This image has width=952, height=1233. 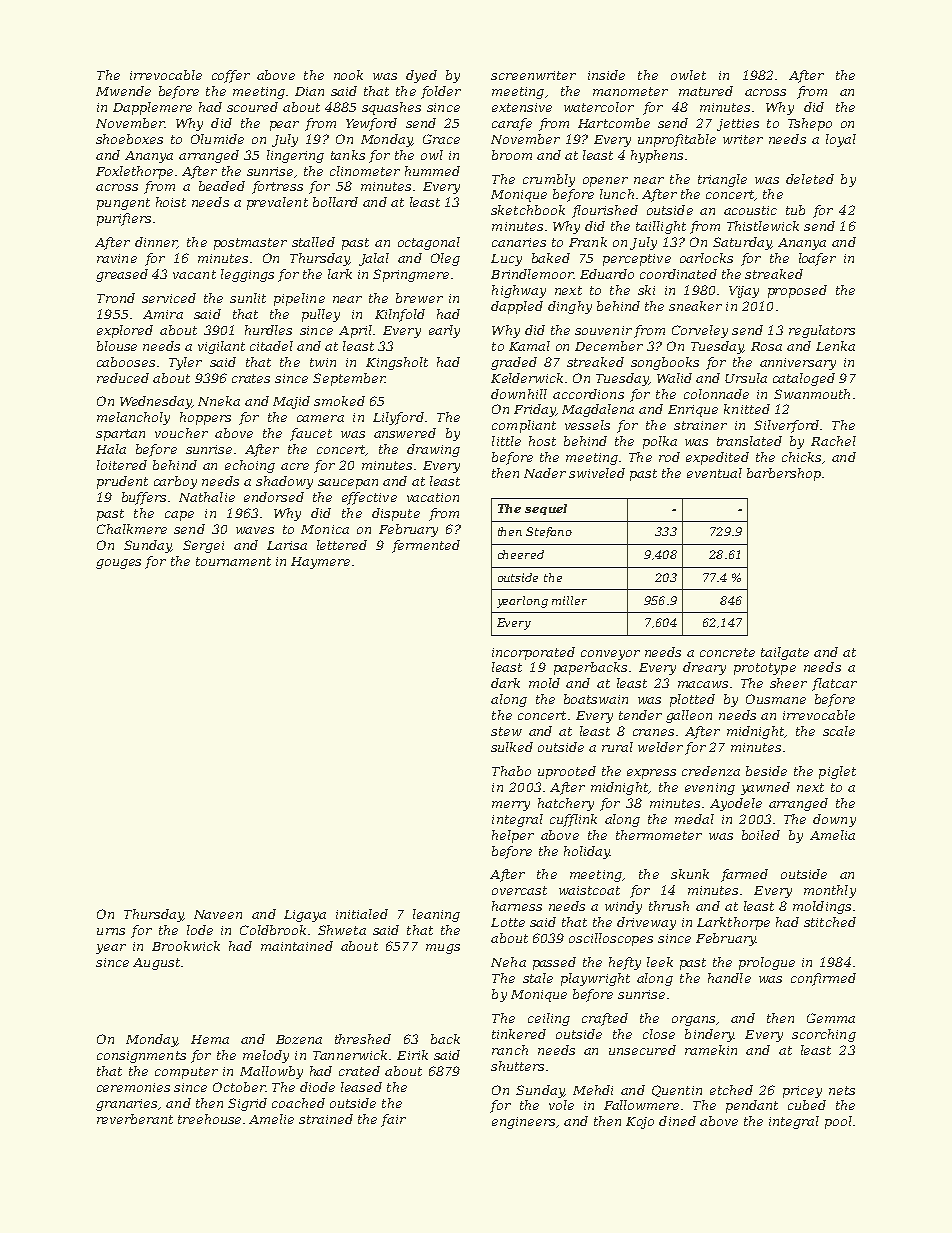 I want to click on Sigrid, so click(x=247, y=1104).
